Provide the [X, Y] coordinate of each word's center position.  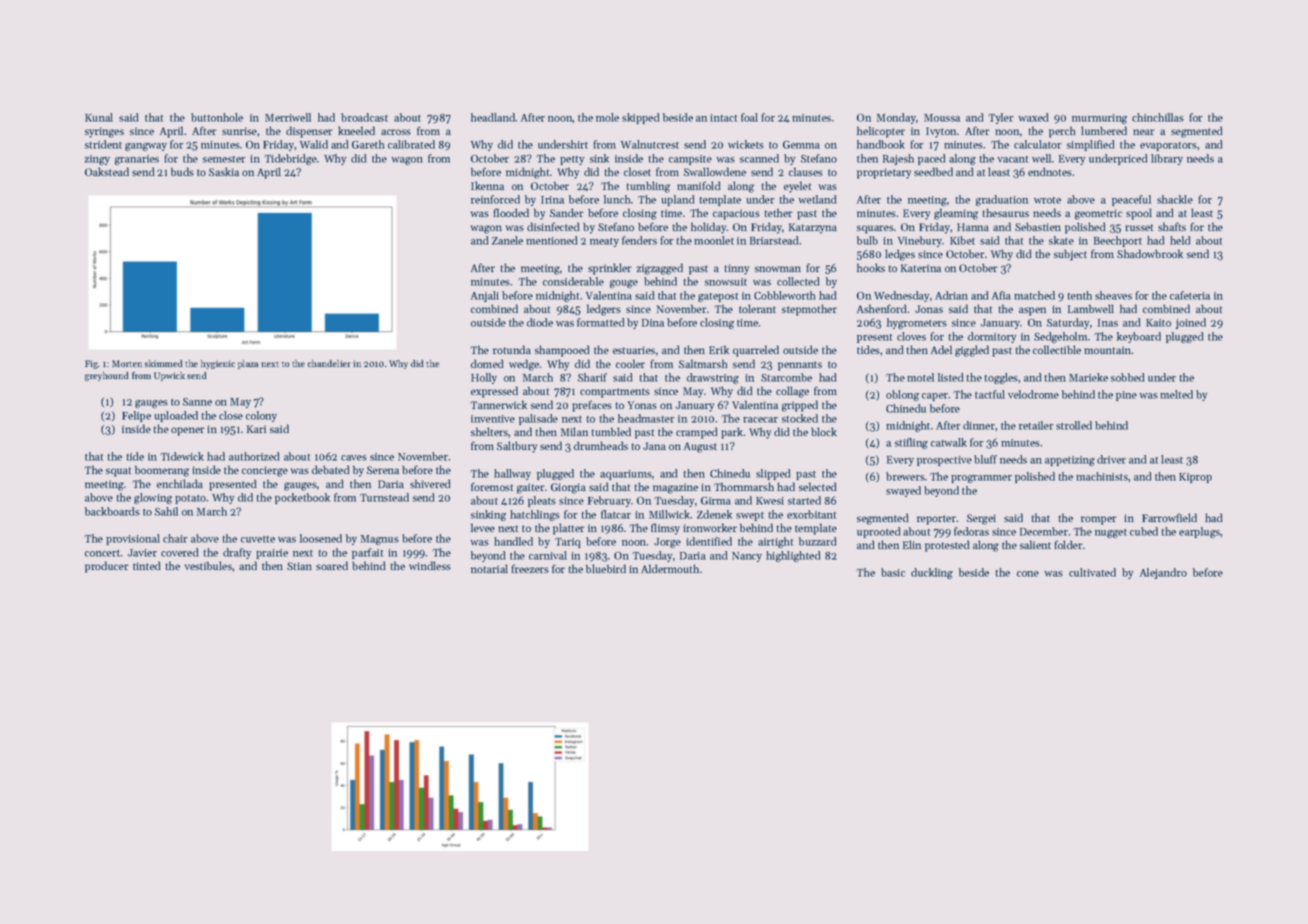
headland [493, 117]
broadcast [364, 117]
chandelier [329, 363]
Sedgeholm [1060, 337]
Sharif [592, 377]
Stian [299, 566]
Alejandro [1163, 573]
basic [893, 572]
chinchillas [1158, 117]
